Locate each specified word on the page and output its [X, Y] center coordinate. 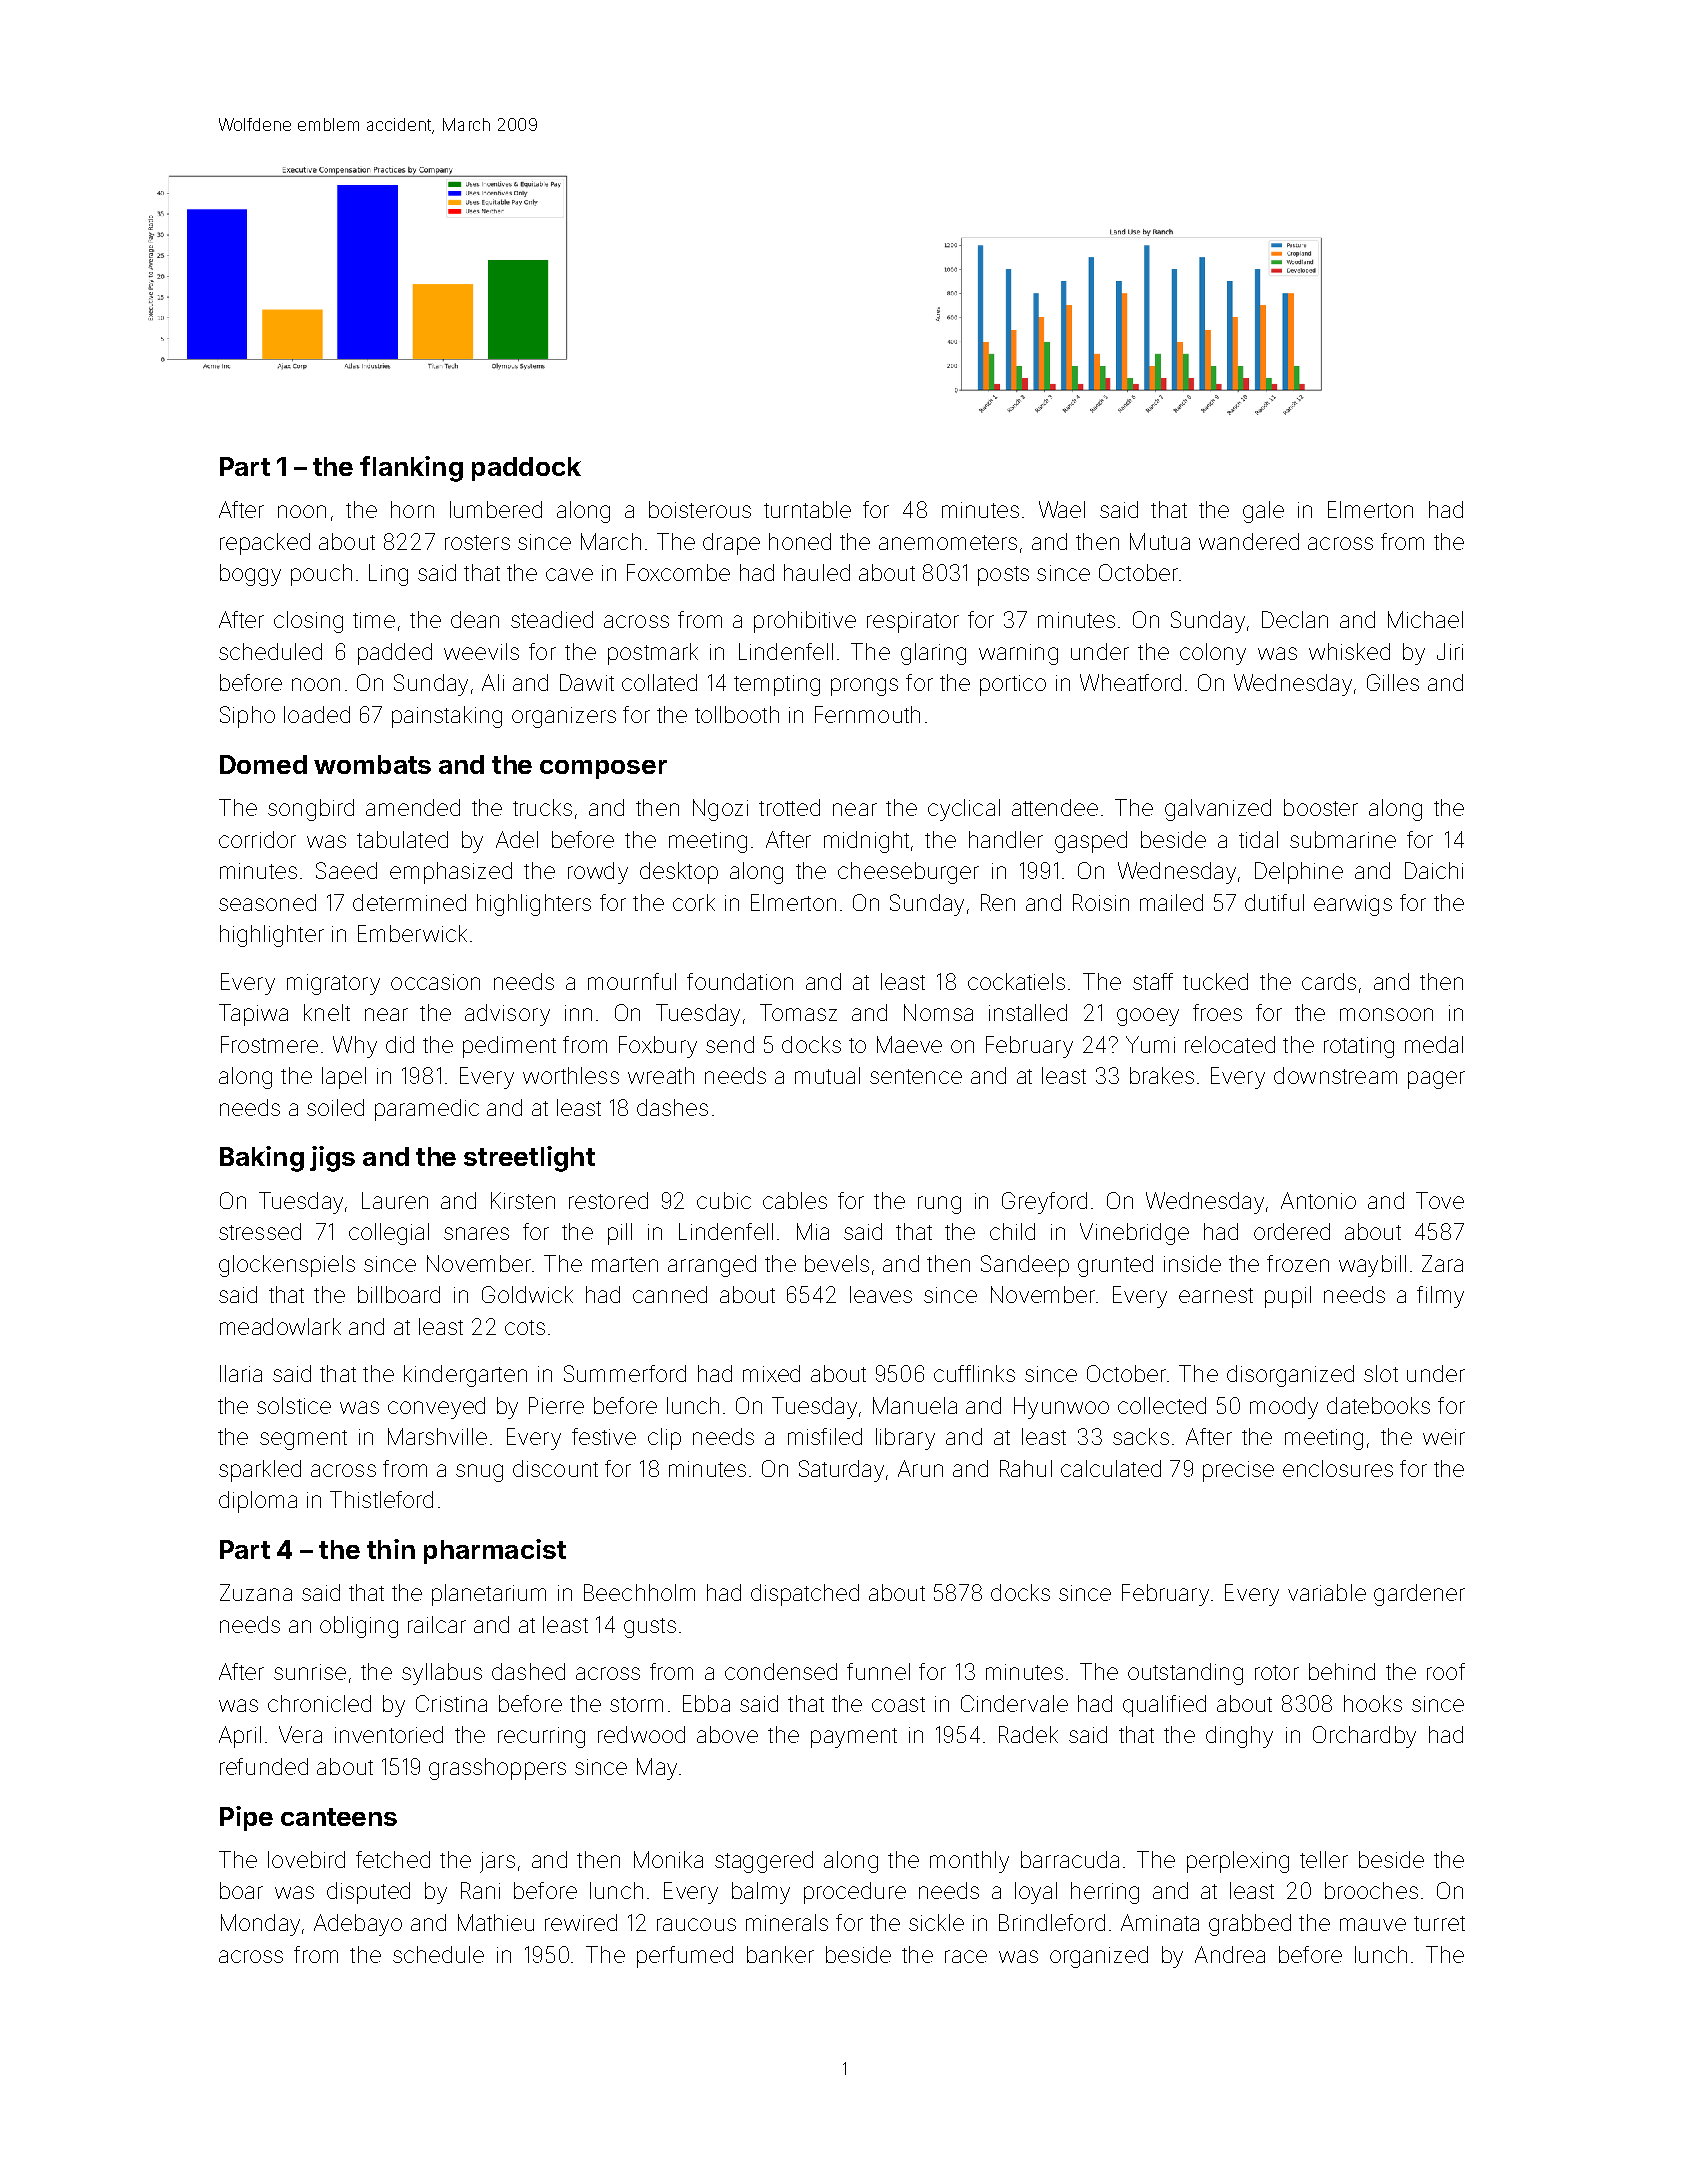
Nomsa [938, 1012]
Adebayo [358, 1925]
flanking [411, 469]
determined [409, 902]
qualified [1164, 1706]
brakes [1162, 1075]
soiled [335, 1107]
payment [854, 1738]
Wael [1062, 509]
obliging [359, 1627]
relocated [1230, 1044]
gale [1263, 512]
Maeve [909, 1044]
